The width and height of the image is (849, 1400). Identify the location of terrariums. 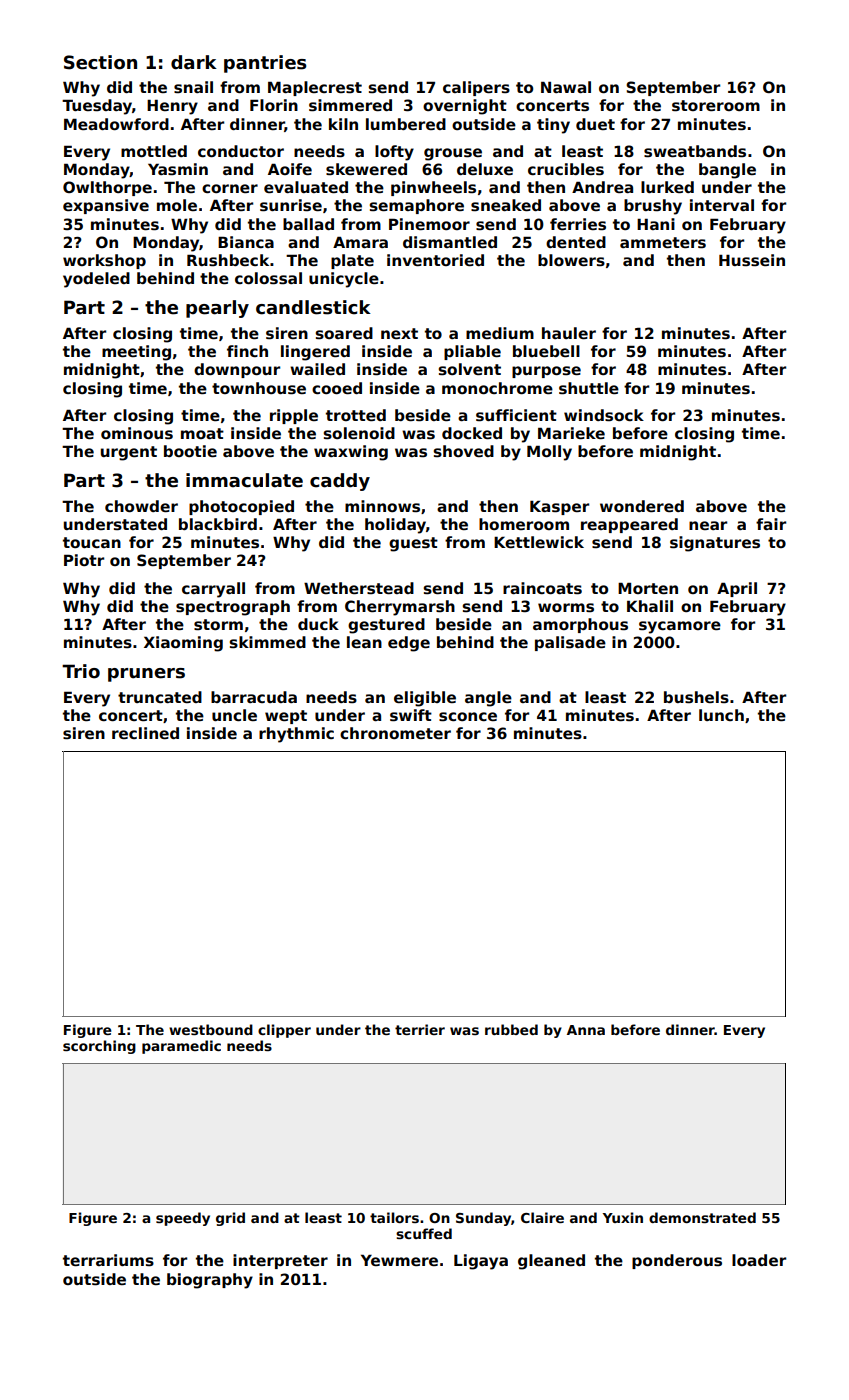
(108, 1260).
